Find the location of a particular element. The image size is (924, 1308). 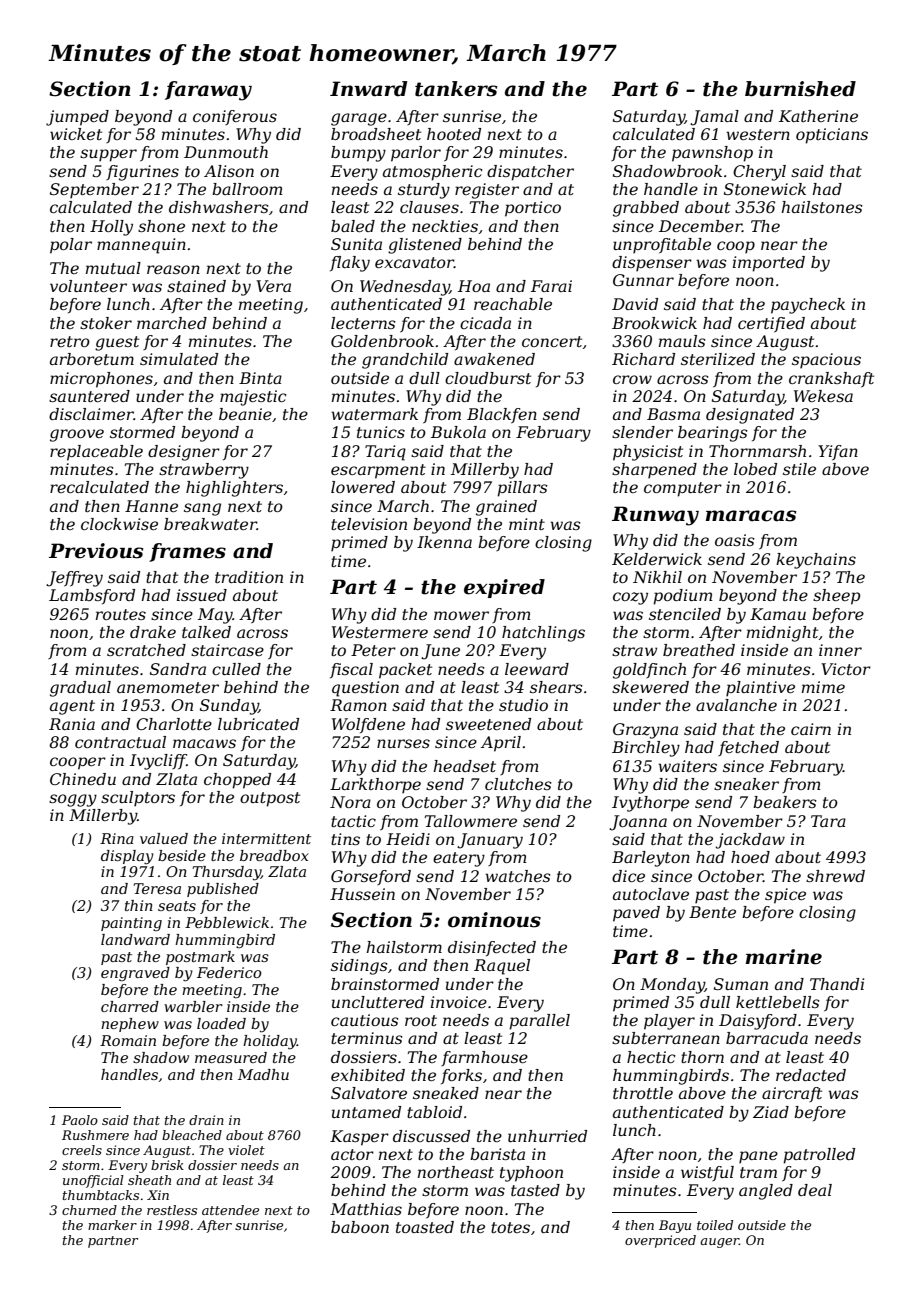

throttle is located at coordinates (643, 1093).
